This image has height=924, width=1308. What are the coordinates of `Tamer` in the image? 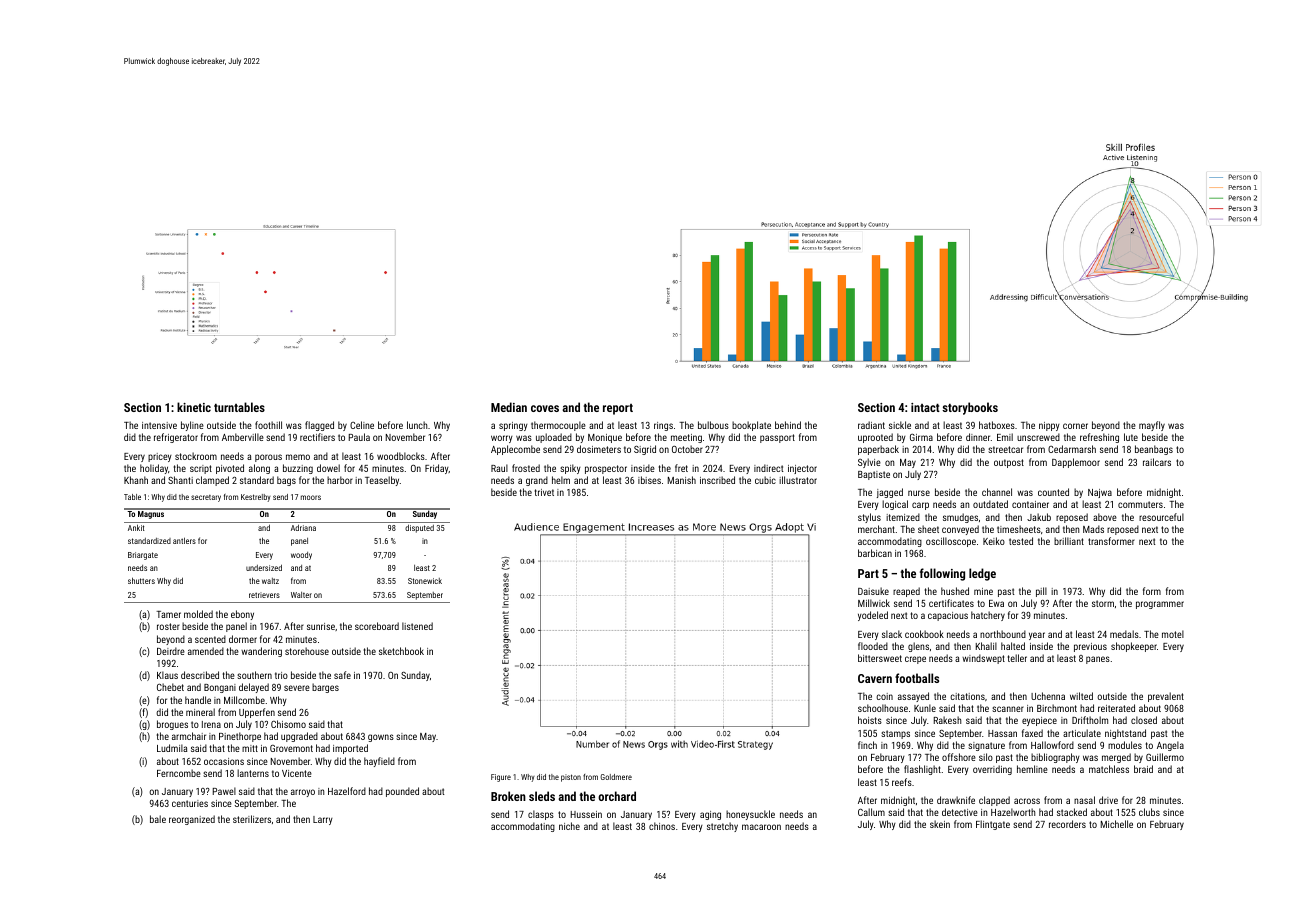 It's located at (168, 614).
